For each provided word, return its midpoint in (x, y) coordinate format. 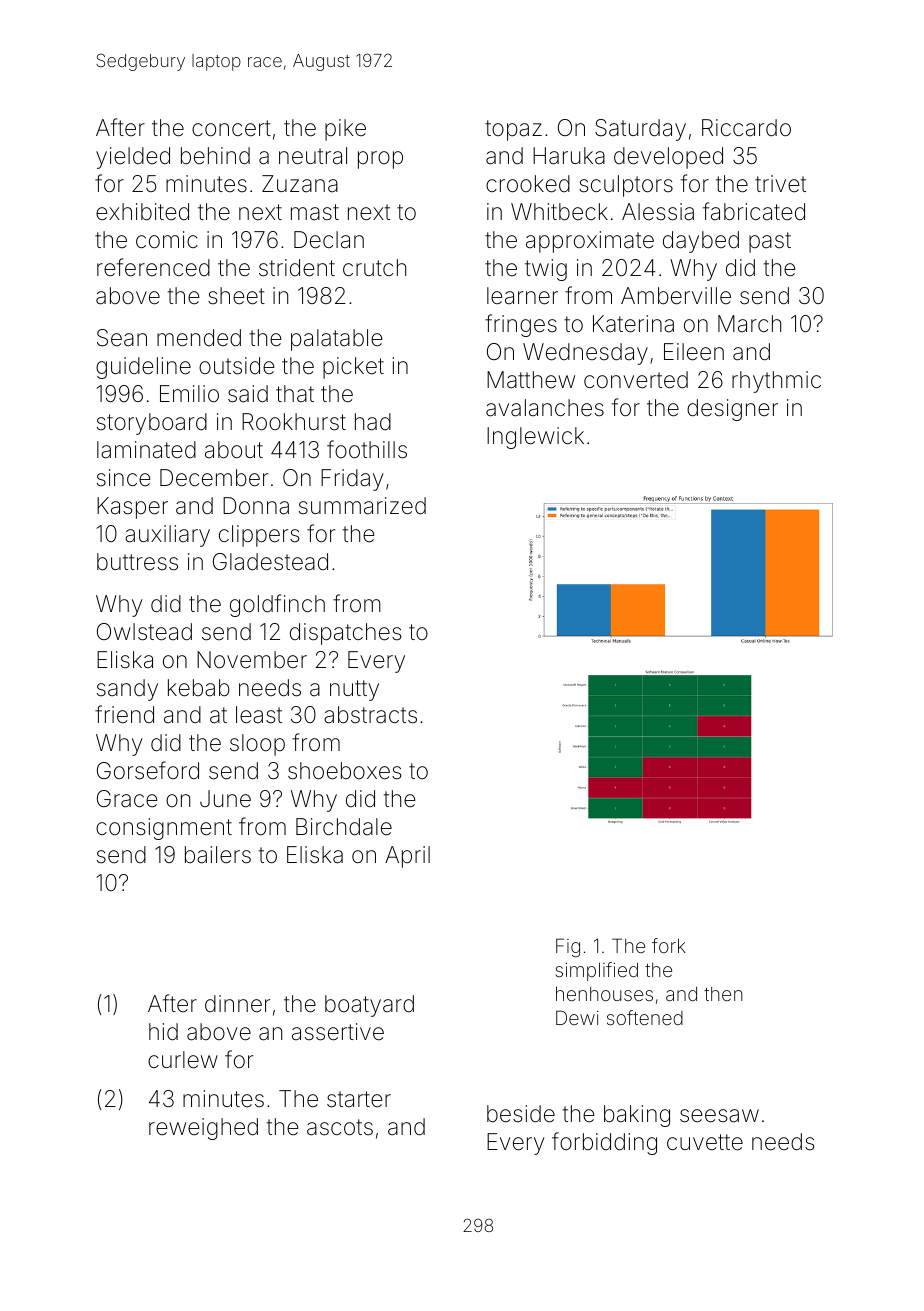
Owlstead (144, 632)
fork (669, 945)
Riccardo (746, 128)
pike (345, 130)
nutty (354, 690)
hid (163, 1032)
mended (199, 338)
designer (732, 410)
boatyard (369, 1006)
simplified (596, 971)
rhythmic (776, 382)
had (373, 422)
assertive (338, 1032)
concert (231, 128)
